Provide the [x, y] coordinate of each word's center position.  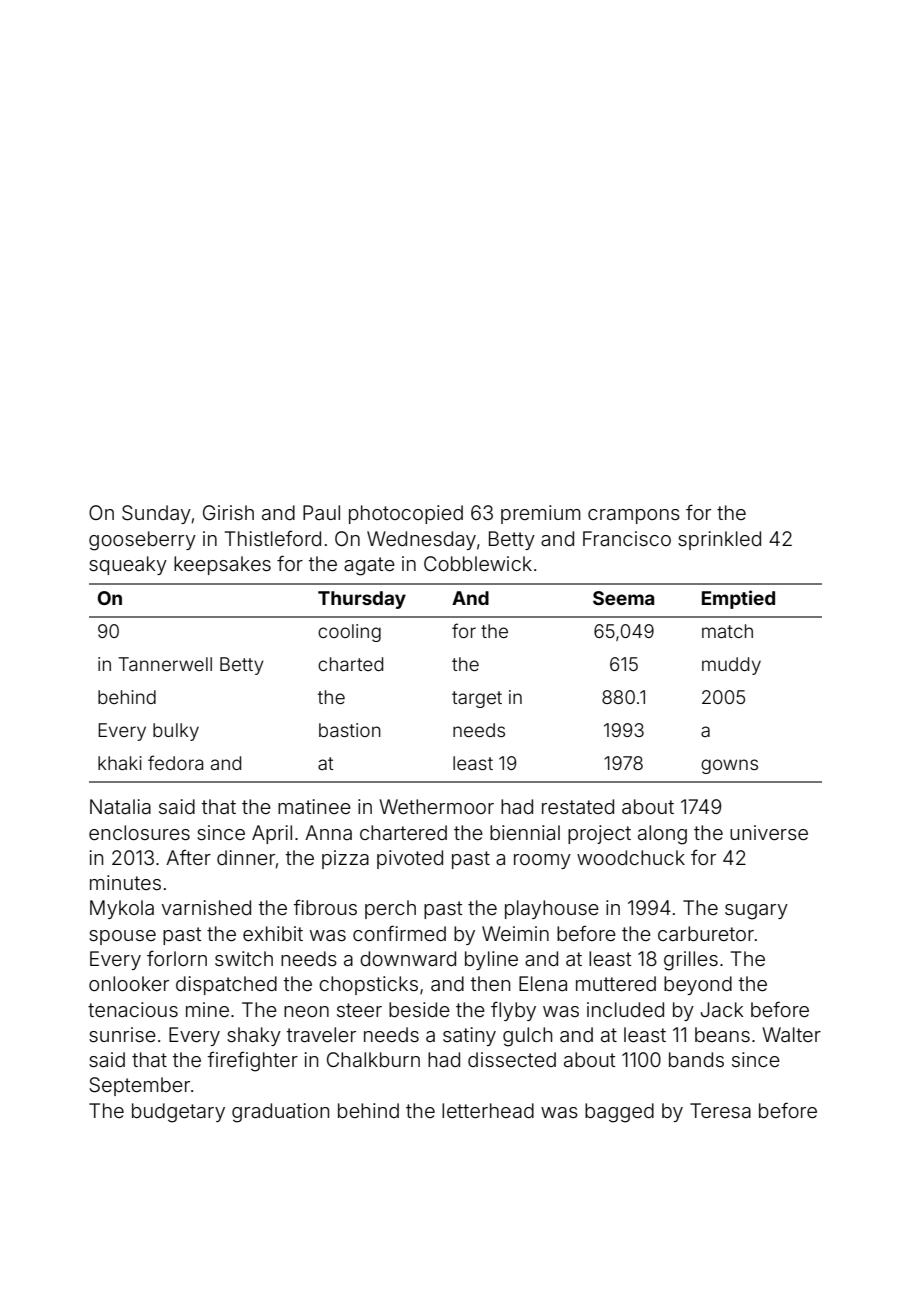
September [139, 1086]
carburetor [706, 933]
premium [541, 514]
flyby [513, 1011]
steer [359, 1010]
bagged [619, 1113]
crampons [634, 516]
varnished [206, 907]
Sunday [156, 514]
